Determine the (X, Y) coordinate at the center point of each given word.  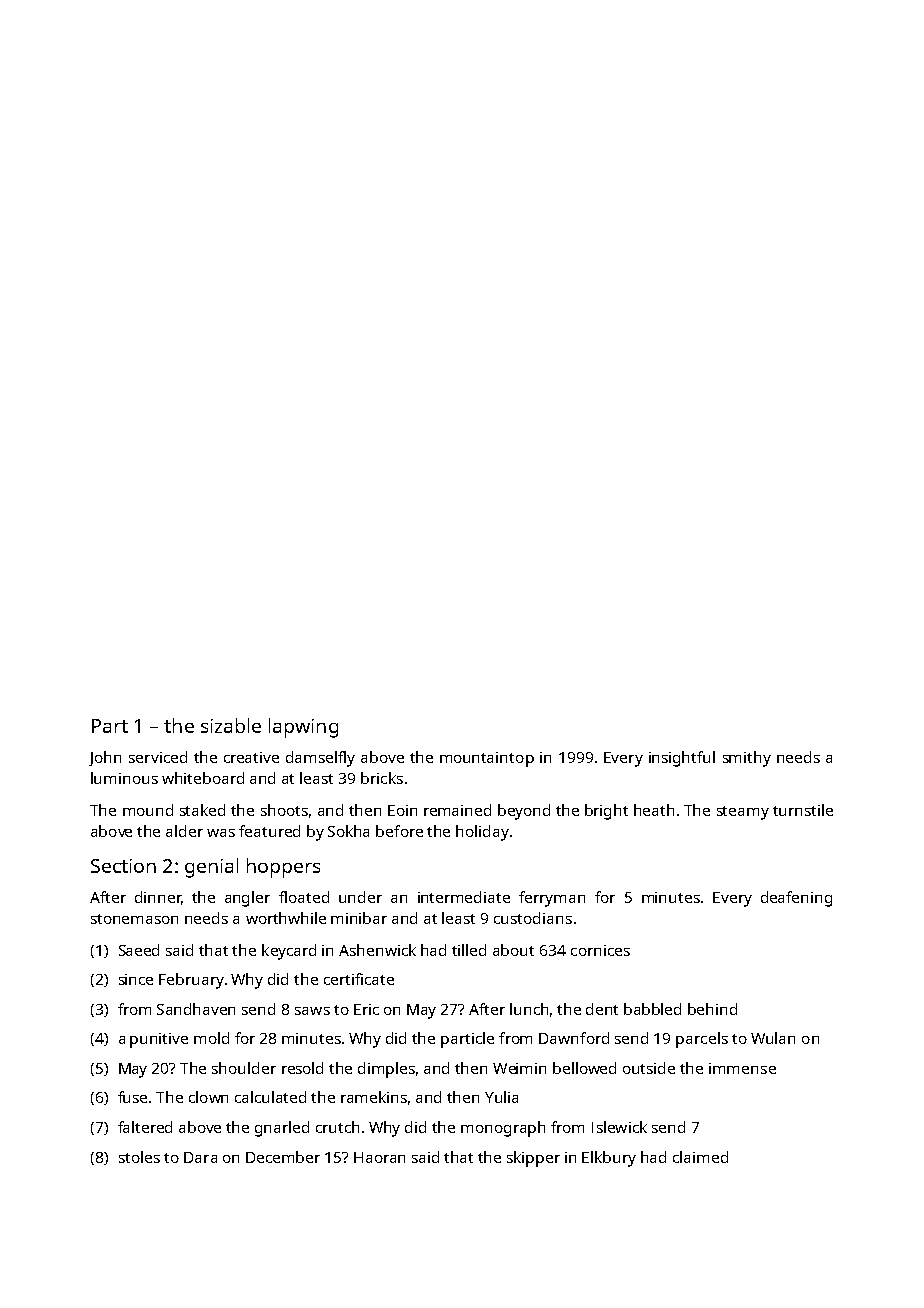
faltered (145, 1127)
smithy (747, 759)
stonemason (134, 919)
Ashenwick (377, 950)
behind (712, 1009)
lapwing (303, 728)
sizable (231, 725)
